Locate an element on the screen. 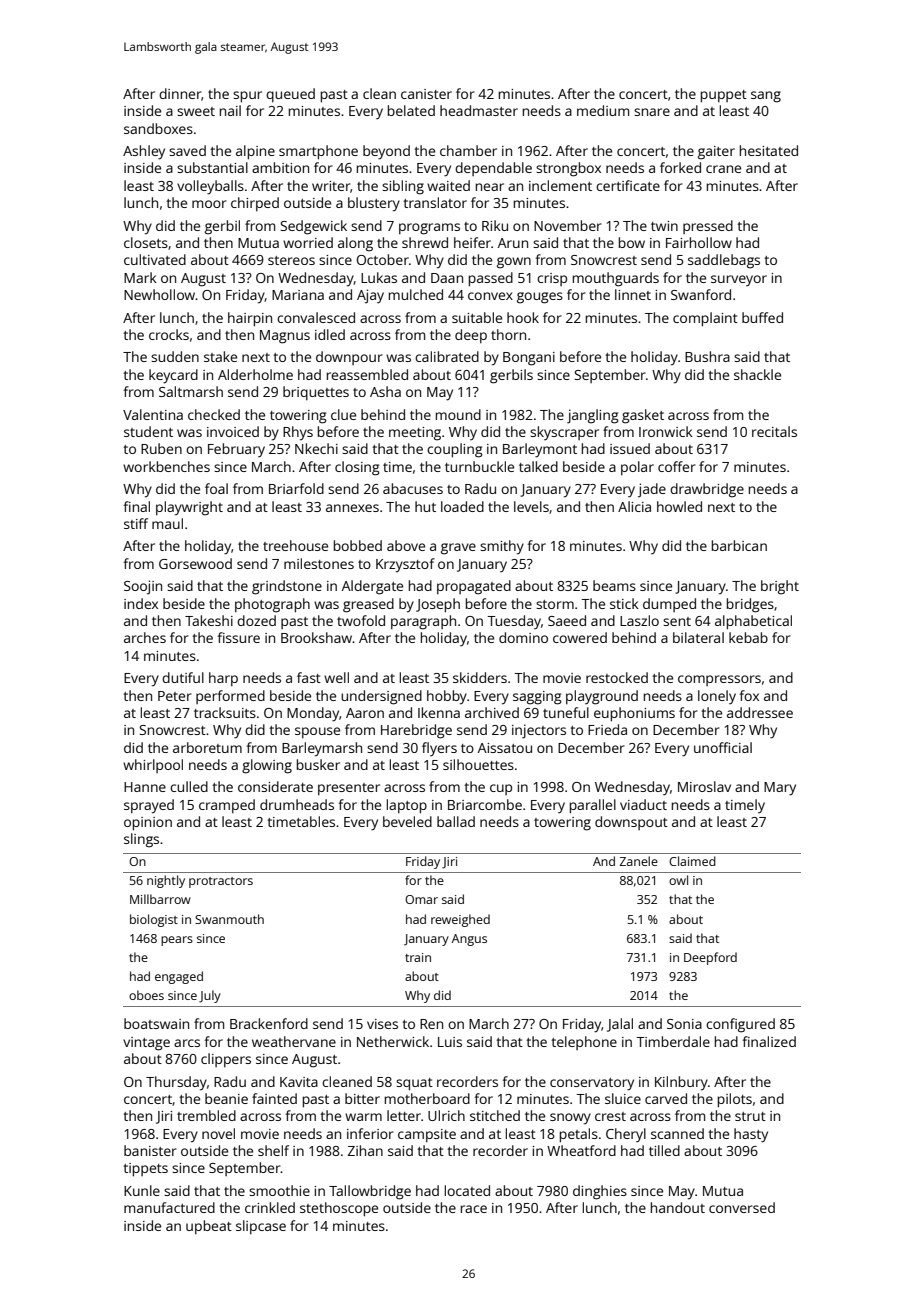  canister is located at coordinates (426, 94).
